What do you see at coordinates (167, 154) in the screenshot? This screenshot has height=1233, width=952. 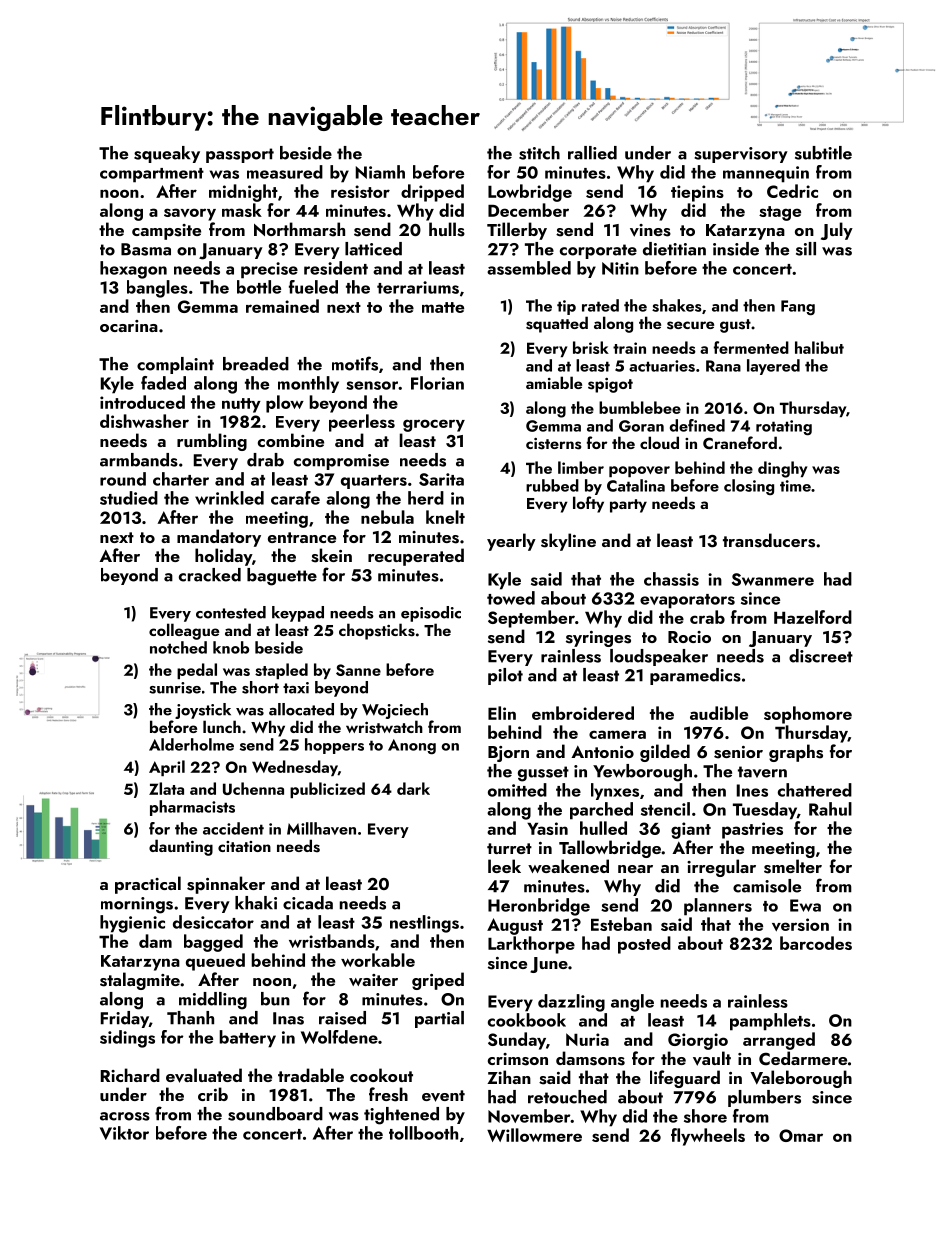 I see `squeaky` at bounding box center [167, 154].
